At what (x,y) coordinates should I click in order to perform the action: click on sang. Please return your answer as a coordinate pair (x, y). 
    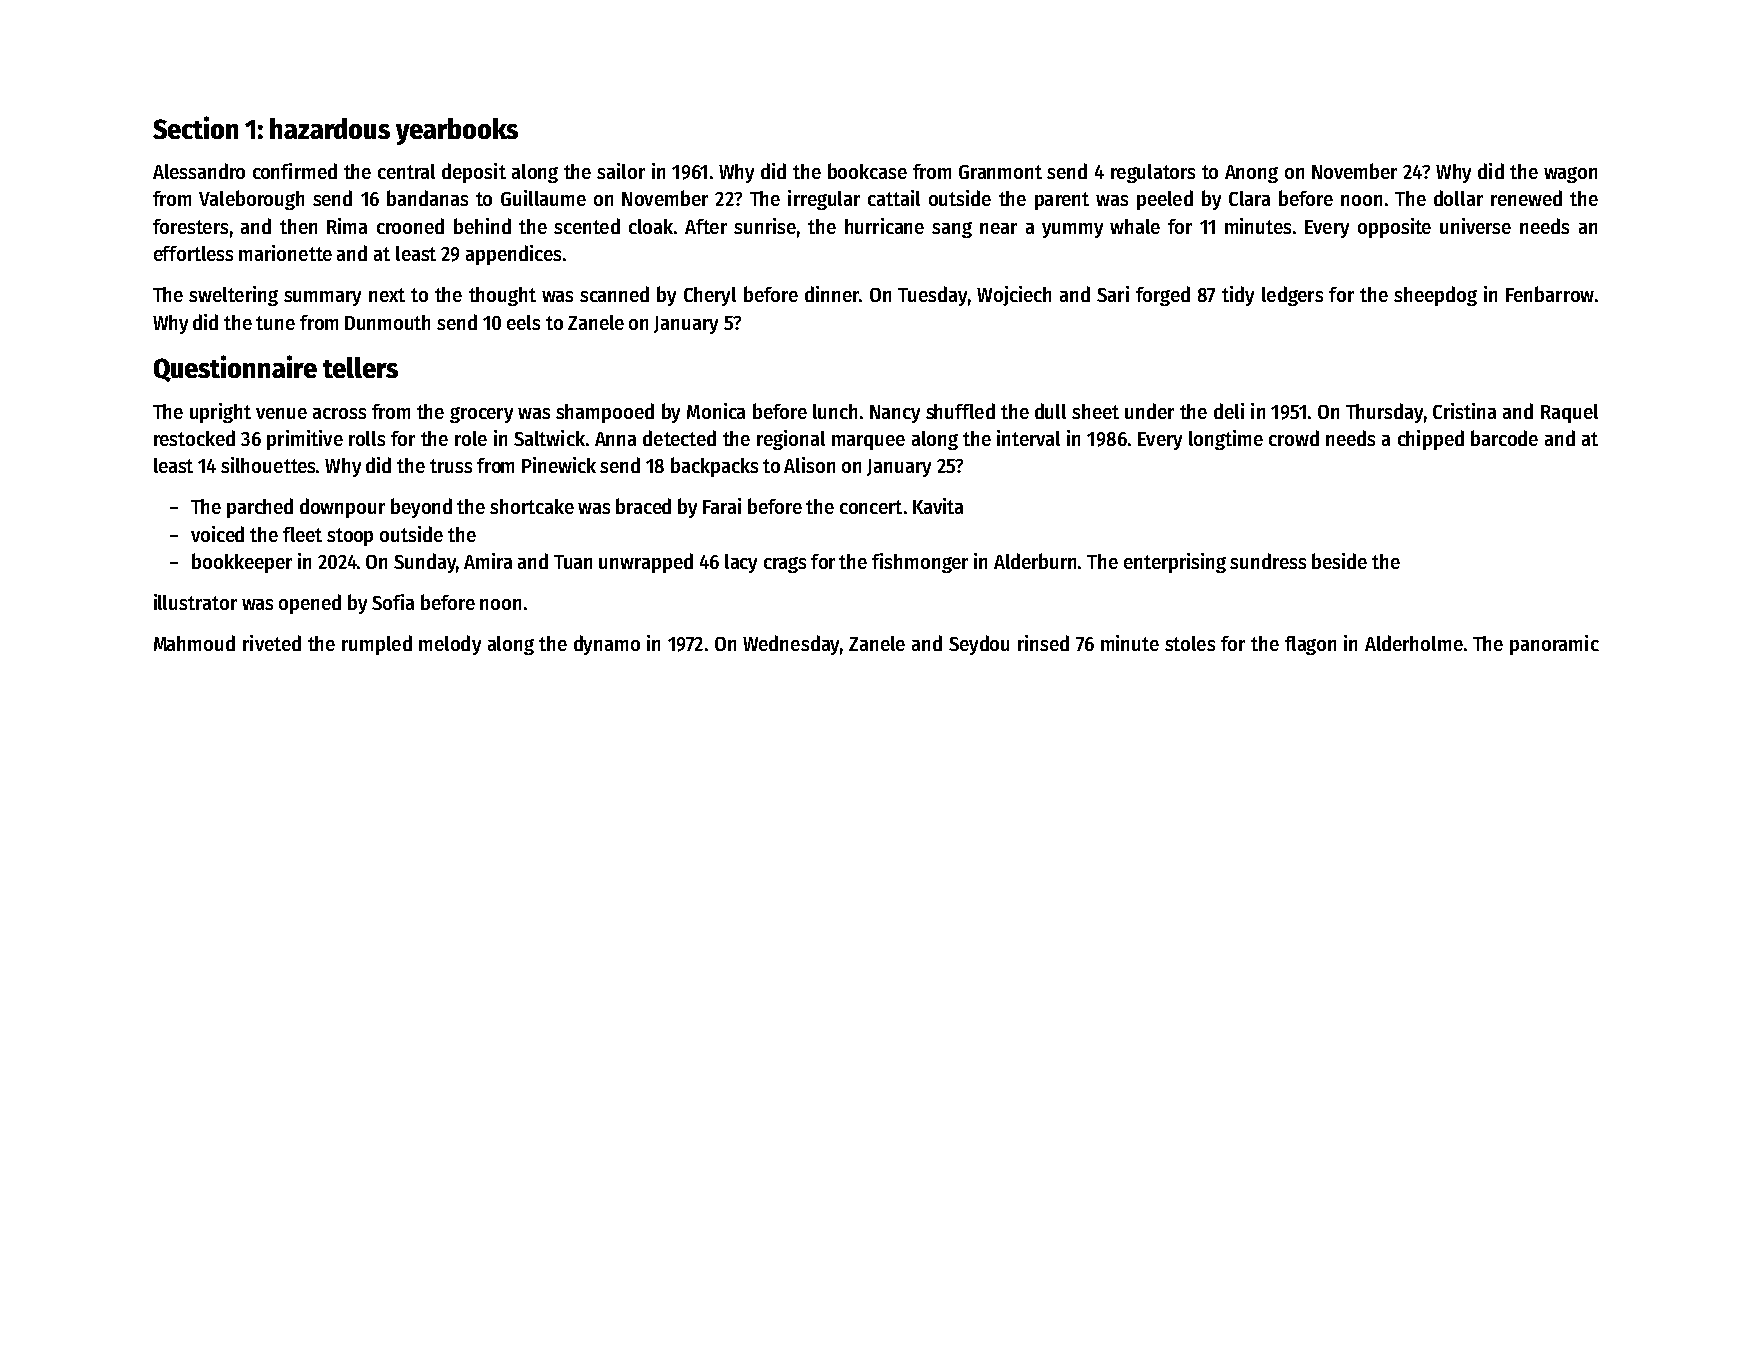
    Looking at the image, I should click on (952, 230).
